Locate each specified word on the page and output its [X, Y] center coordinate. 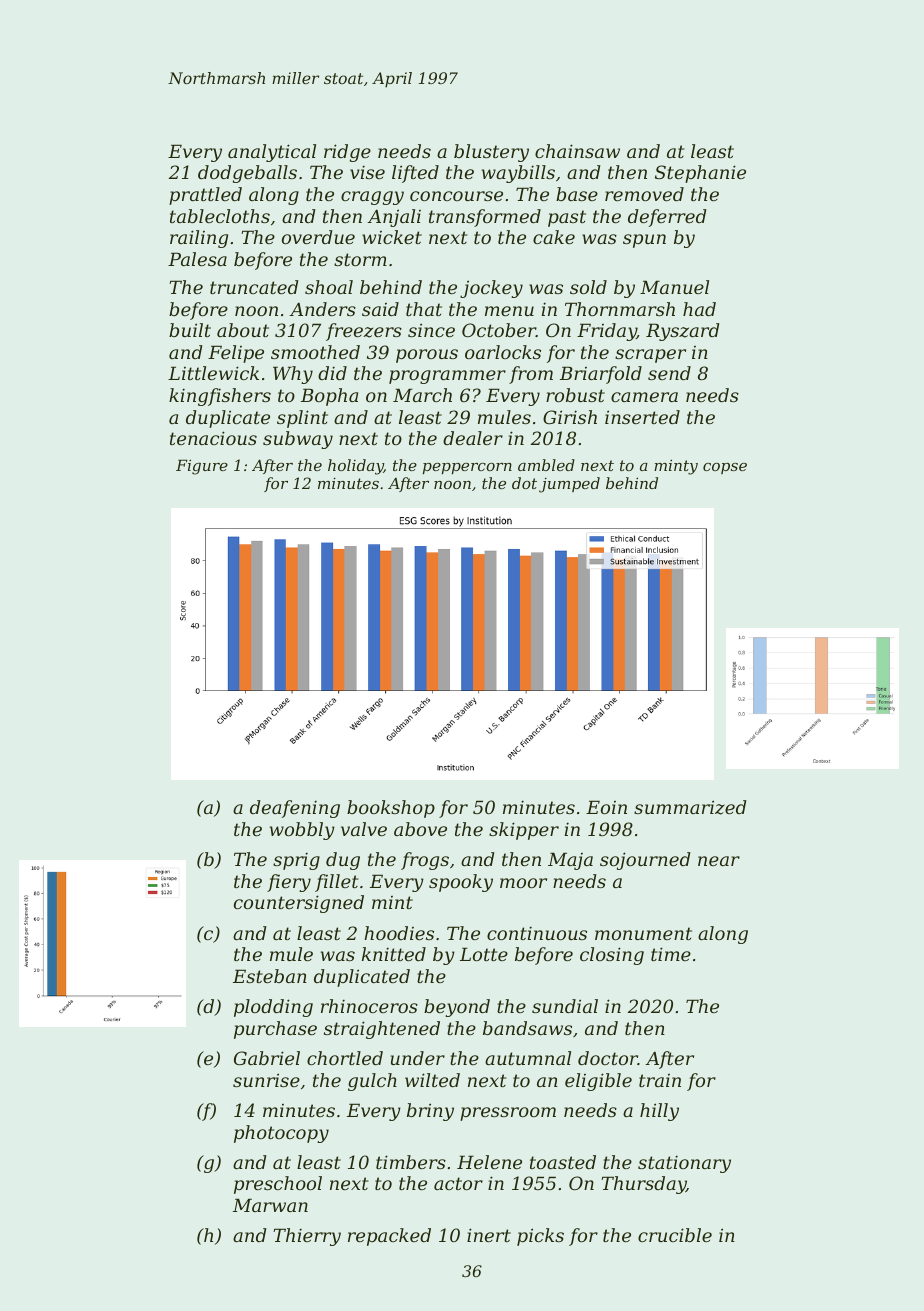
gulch [372, 1082]
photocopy [281, 1134]
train [660, 1080]
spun [644, 241]
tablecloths [220, 216]
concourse [456, 196]
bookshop [391, 809]
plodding [273, 1008]
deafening [295, 809]
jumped [569, 485]
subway [298, 440]
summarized [690, 807]
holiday [356, 467]
